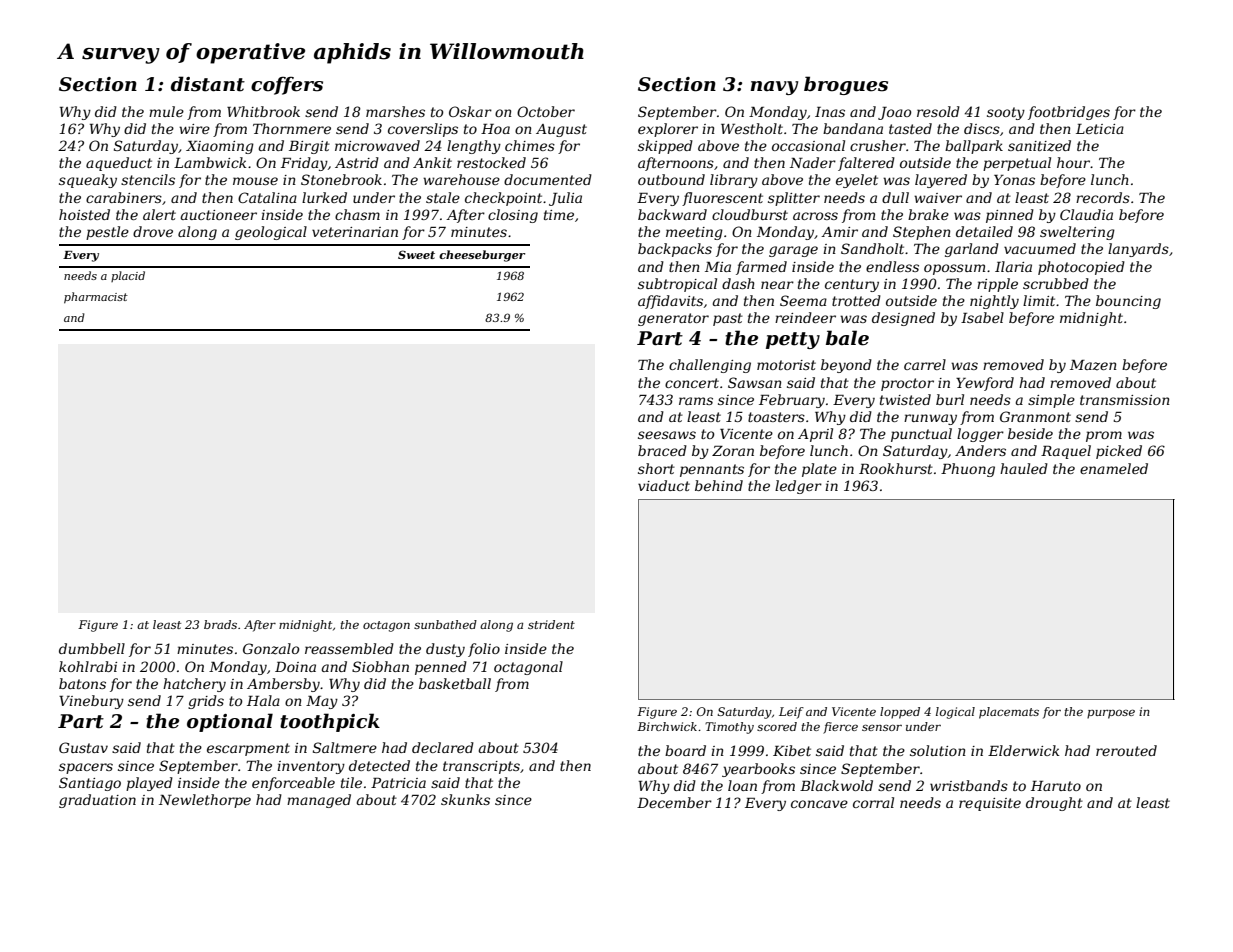  Describe the element at coordinates (846, 85) in the document. I see `brogues` at that location.
